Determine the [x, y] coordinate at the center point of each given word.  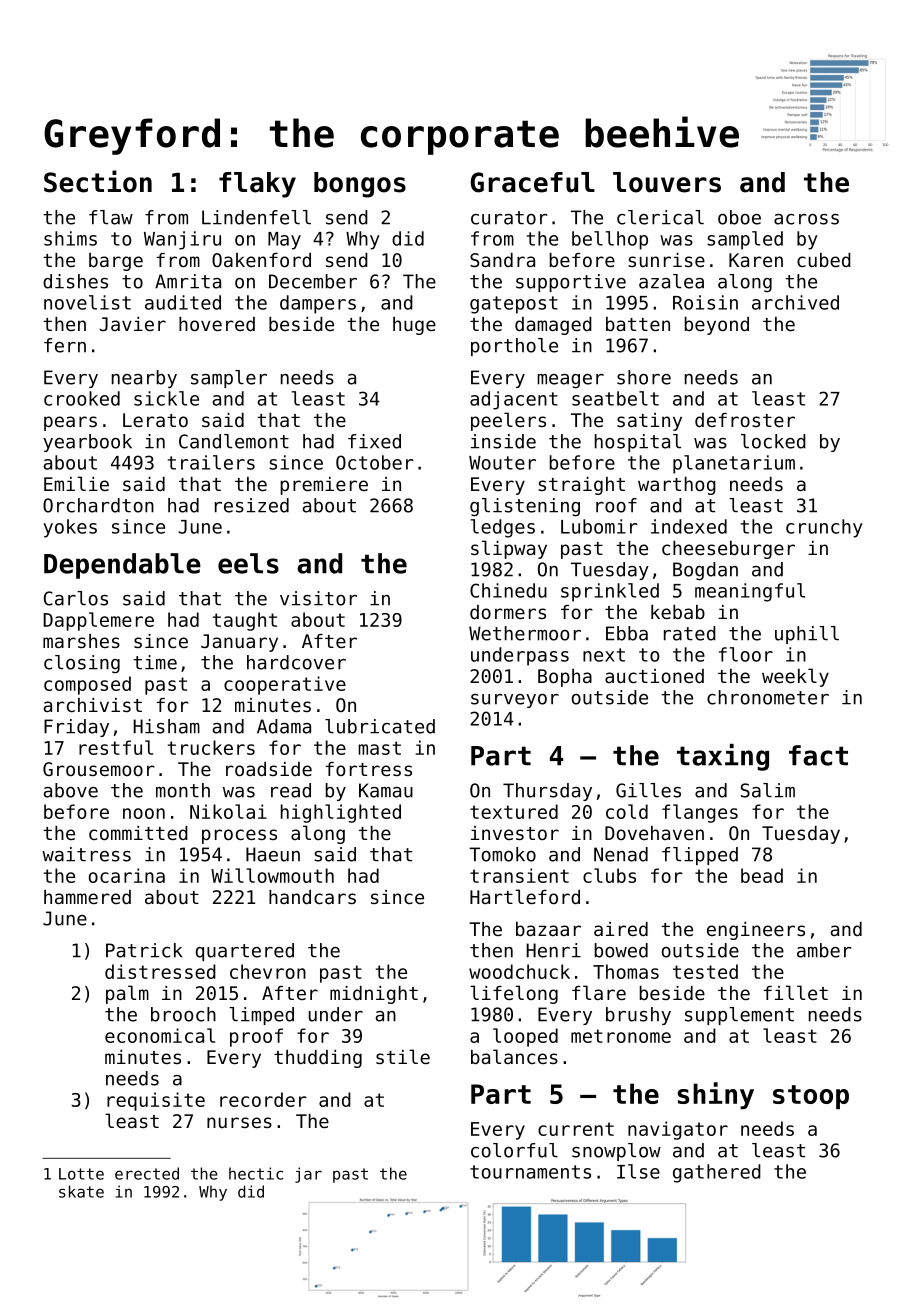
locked [773, 441]
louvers [667, 182]
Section [98, 181]
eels [248, 563]
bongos [360, 185]
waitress [86, 854]
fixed [374, 441]
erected [147, 1173]
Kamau [386, 790]
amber [824, 950]
